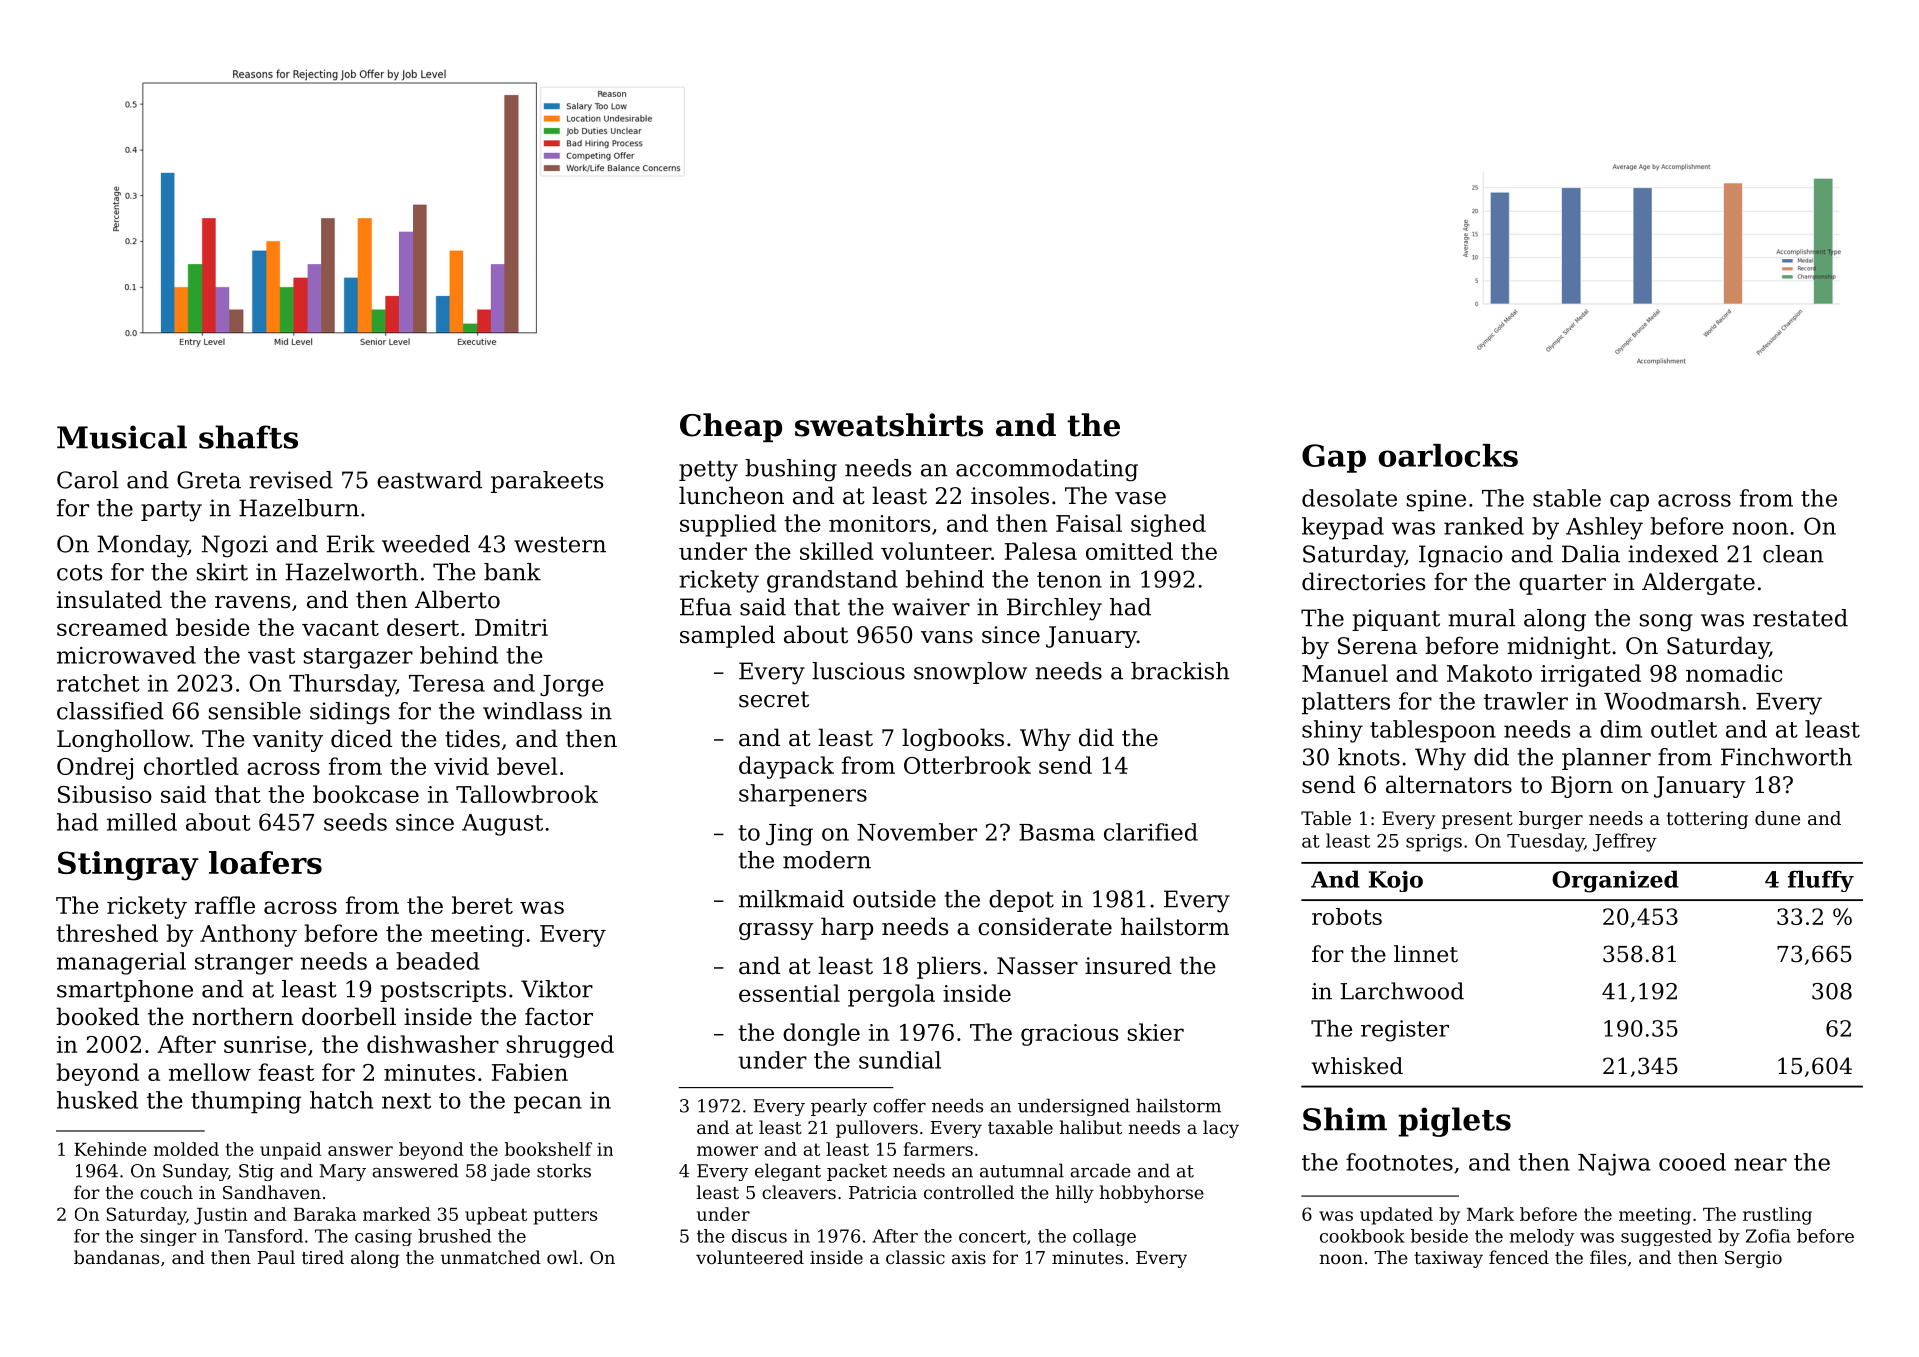 This image has height=1357, width=1919. Describe the element at coordinates (889, 425) in the image. I see `sweatshirts` at that location.
